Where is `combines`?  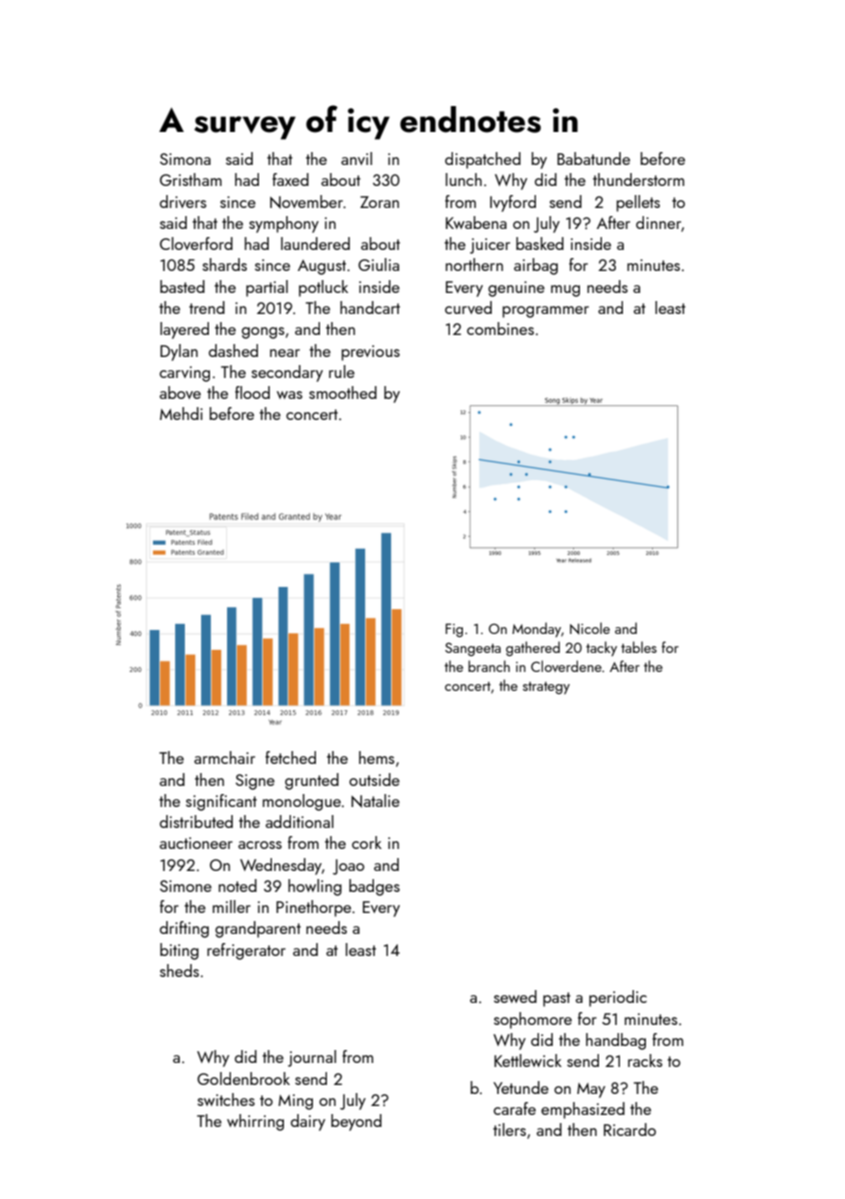 combines is located at coordinates (500, 328).
